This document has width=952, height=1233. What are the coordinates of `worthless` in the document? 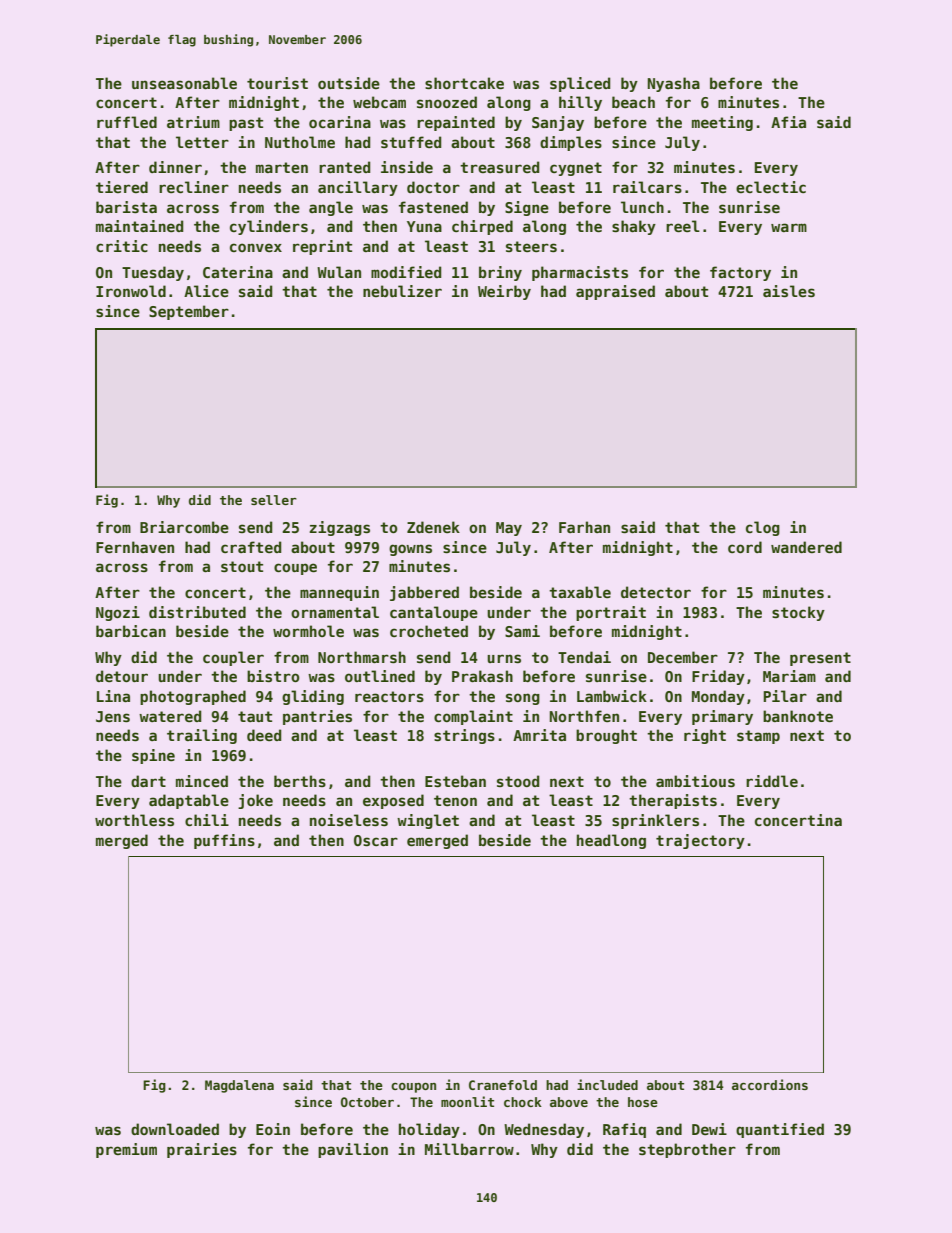 It's located at (134, 820).
